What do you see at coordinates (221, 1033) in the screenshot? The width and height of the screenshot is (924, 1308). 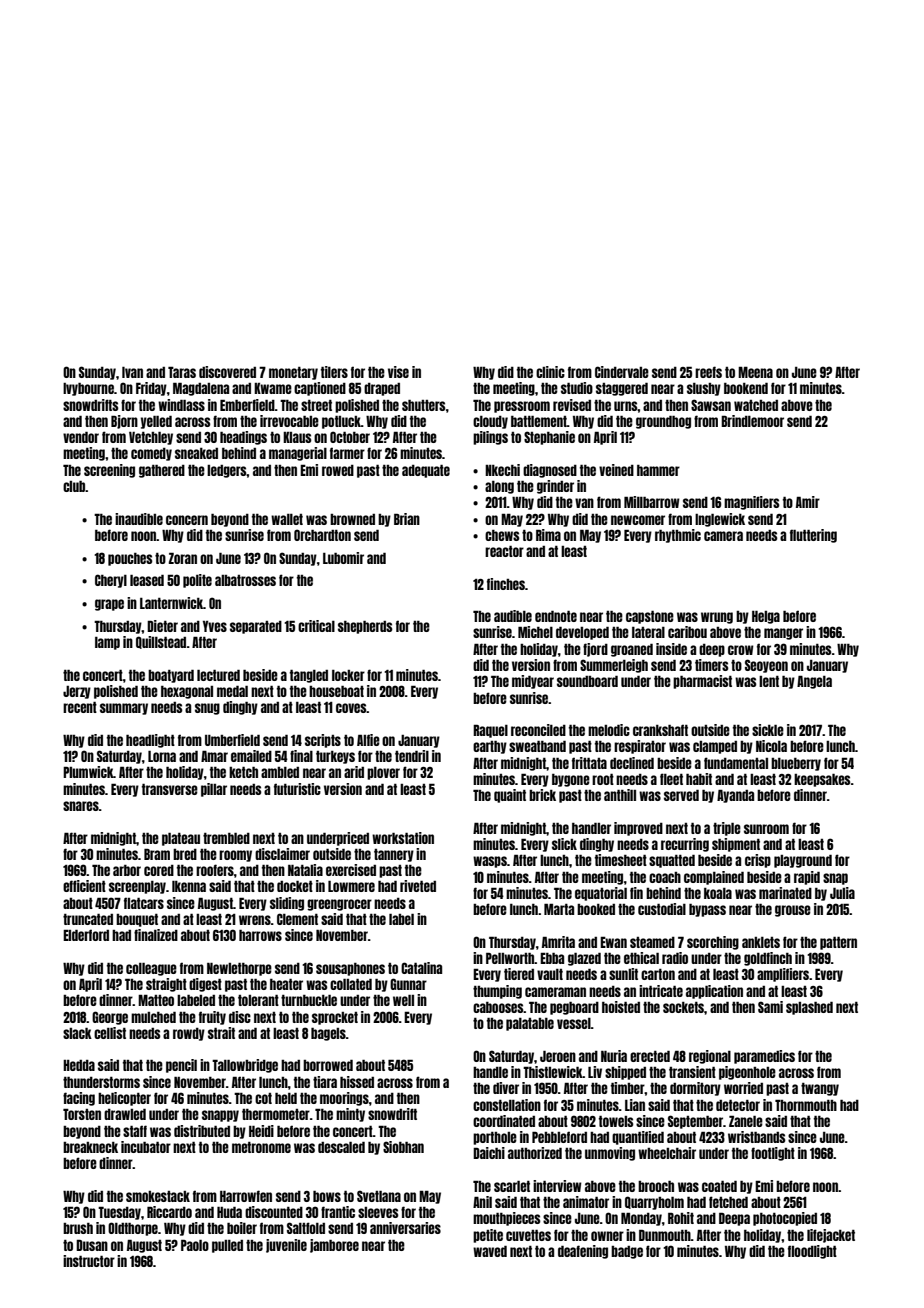 I see `strait` at bounding box center [221, 1033].
